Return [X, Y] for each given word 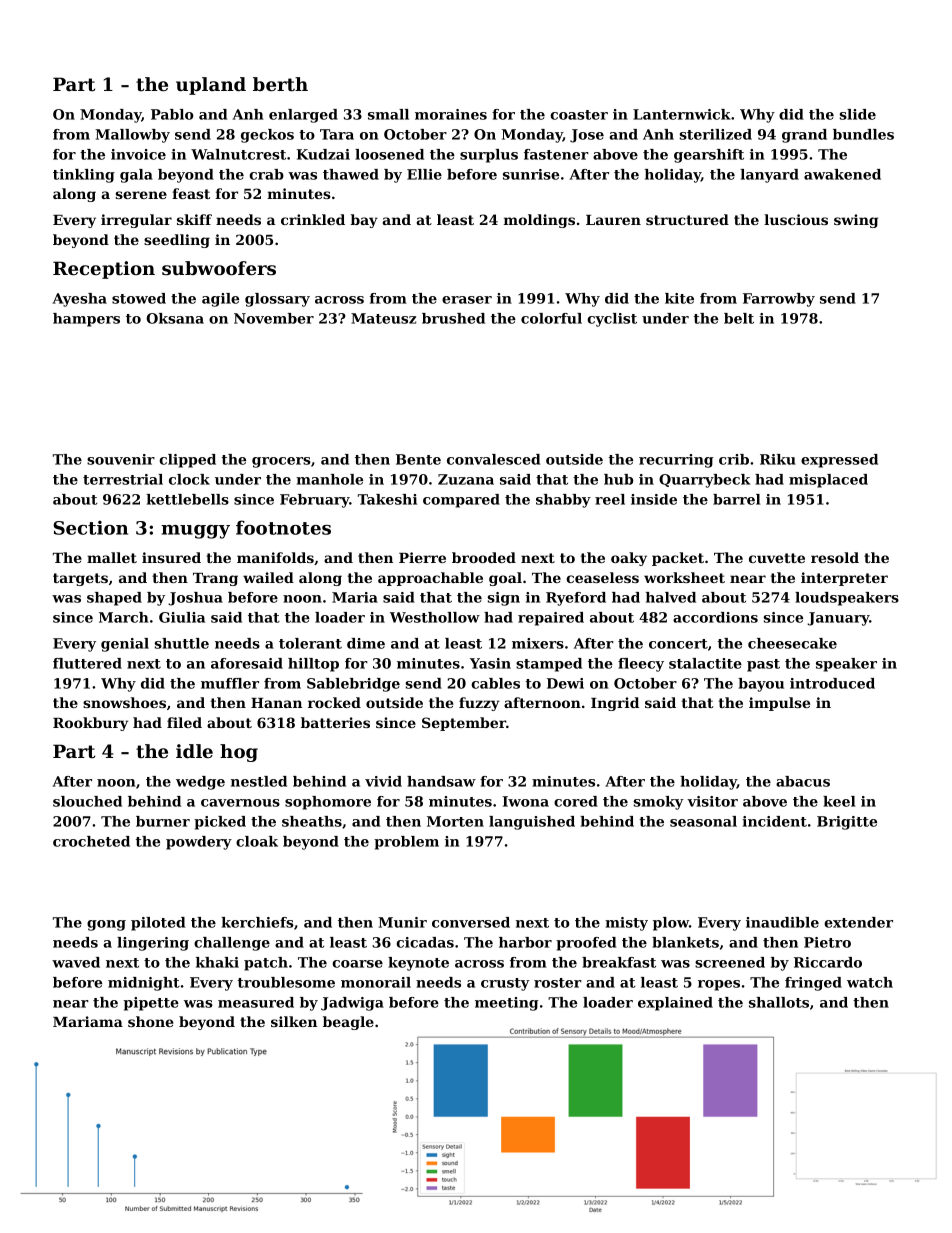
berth [280, 84]
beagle [348, 1023]
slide [858, 114]
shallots [779, 1002]
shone [151, 1021]
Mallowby [132, 136]
